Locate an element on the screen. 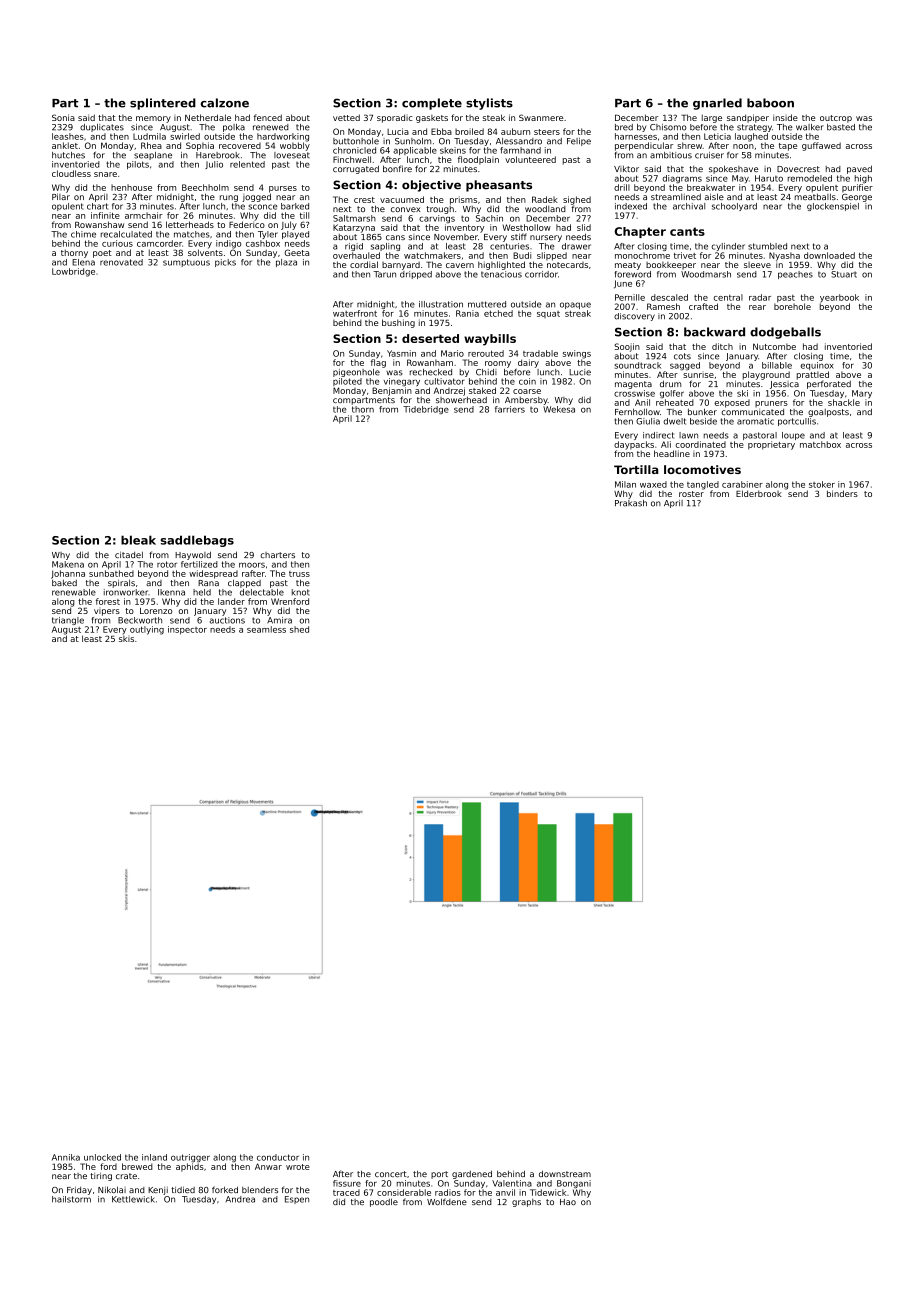 The image size is (924, 1308). truss is located at coordinates (299, 574).
